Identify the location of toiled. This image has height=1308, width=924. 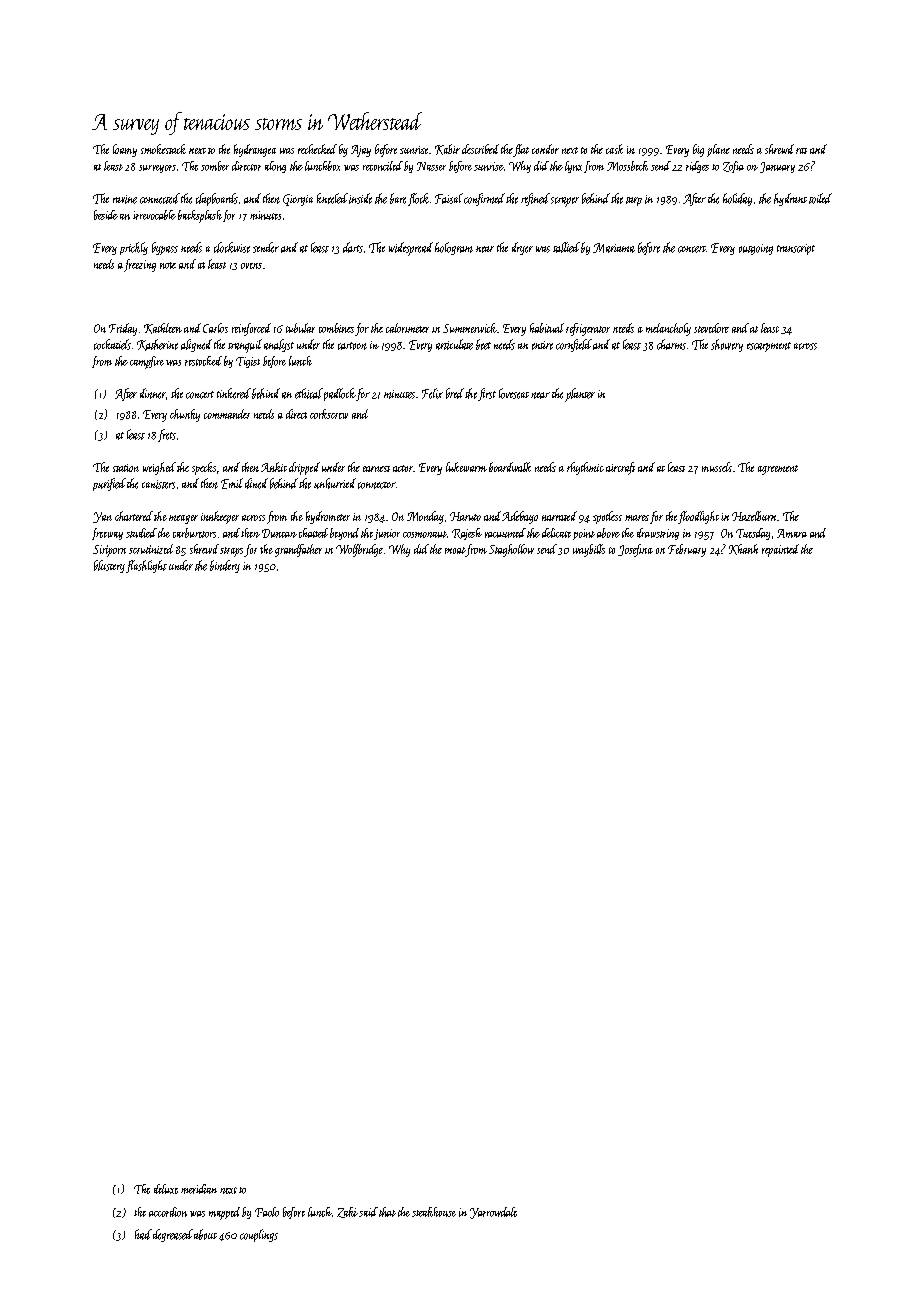
(820, 198).
